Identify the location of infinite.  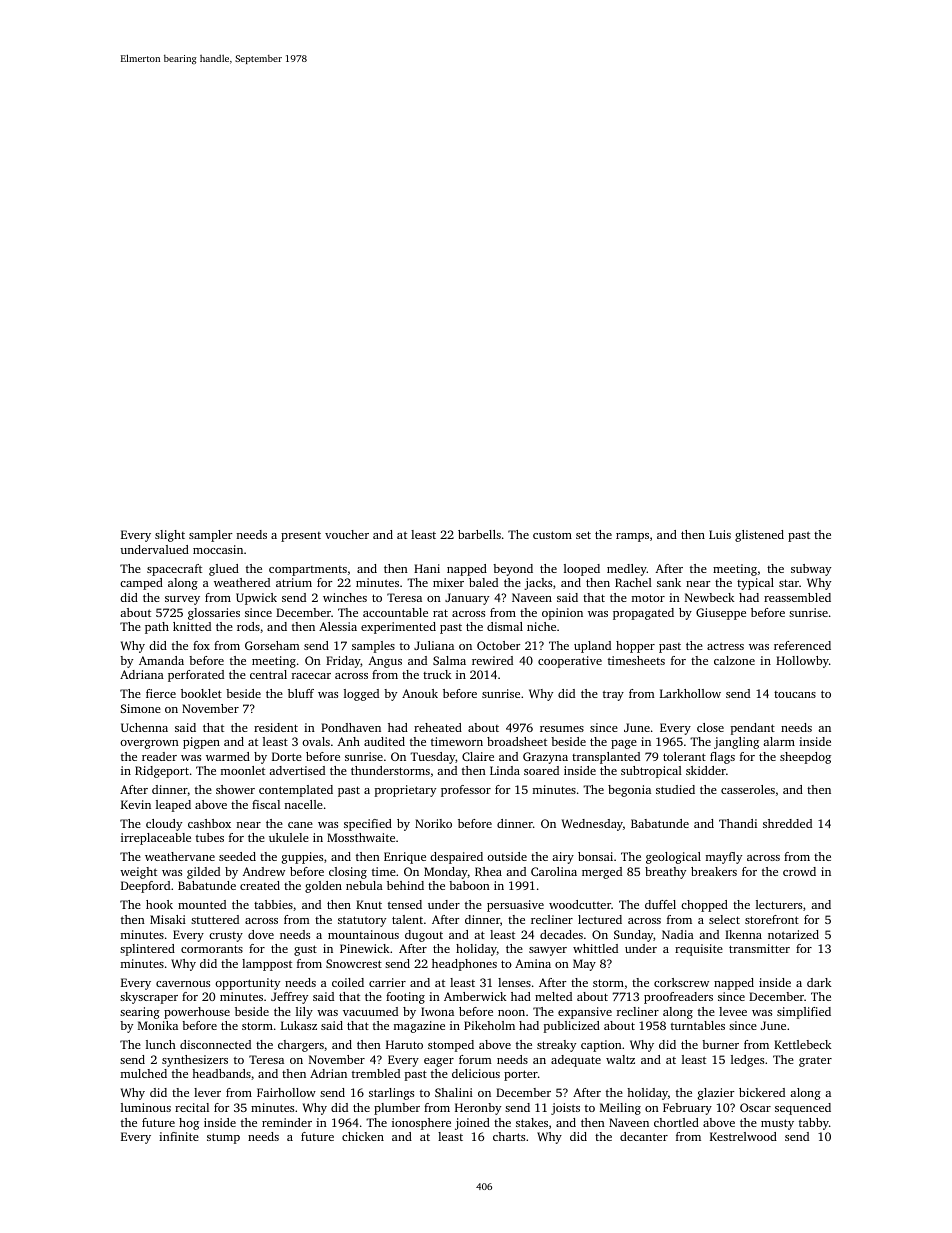
(179, 1136).
